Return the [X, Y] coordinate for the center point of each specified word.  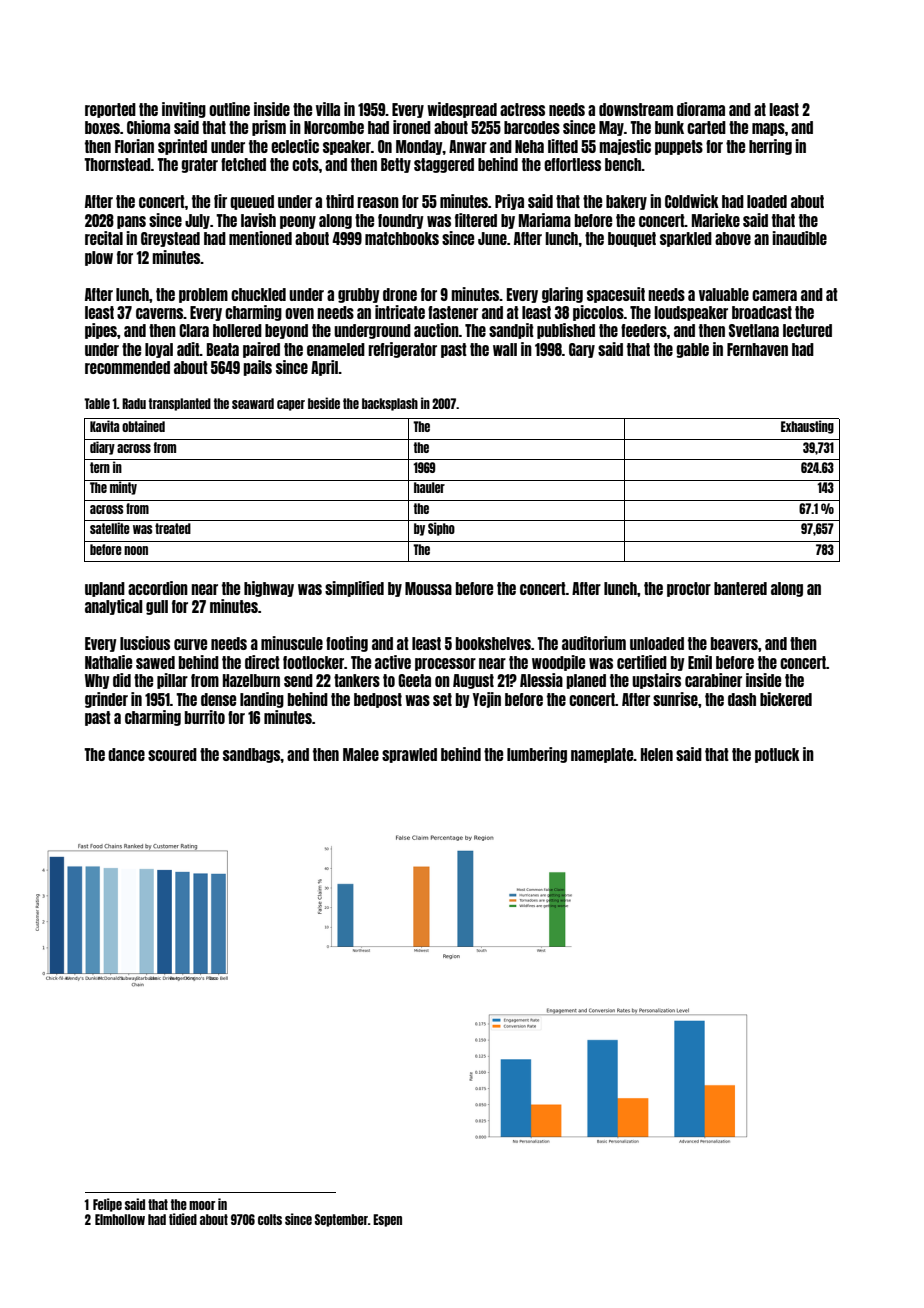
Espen [387, 1220]
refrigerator [402, 350]
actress [522, 109]
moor [202, 1205]
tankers [357, 680]
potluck [777, 755]
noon [136, 550]
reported [110, 110]
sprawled [409, 755]
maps [768, 129]
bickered [786, 699]
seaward [253, 403]
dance [126, 754]
